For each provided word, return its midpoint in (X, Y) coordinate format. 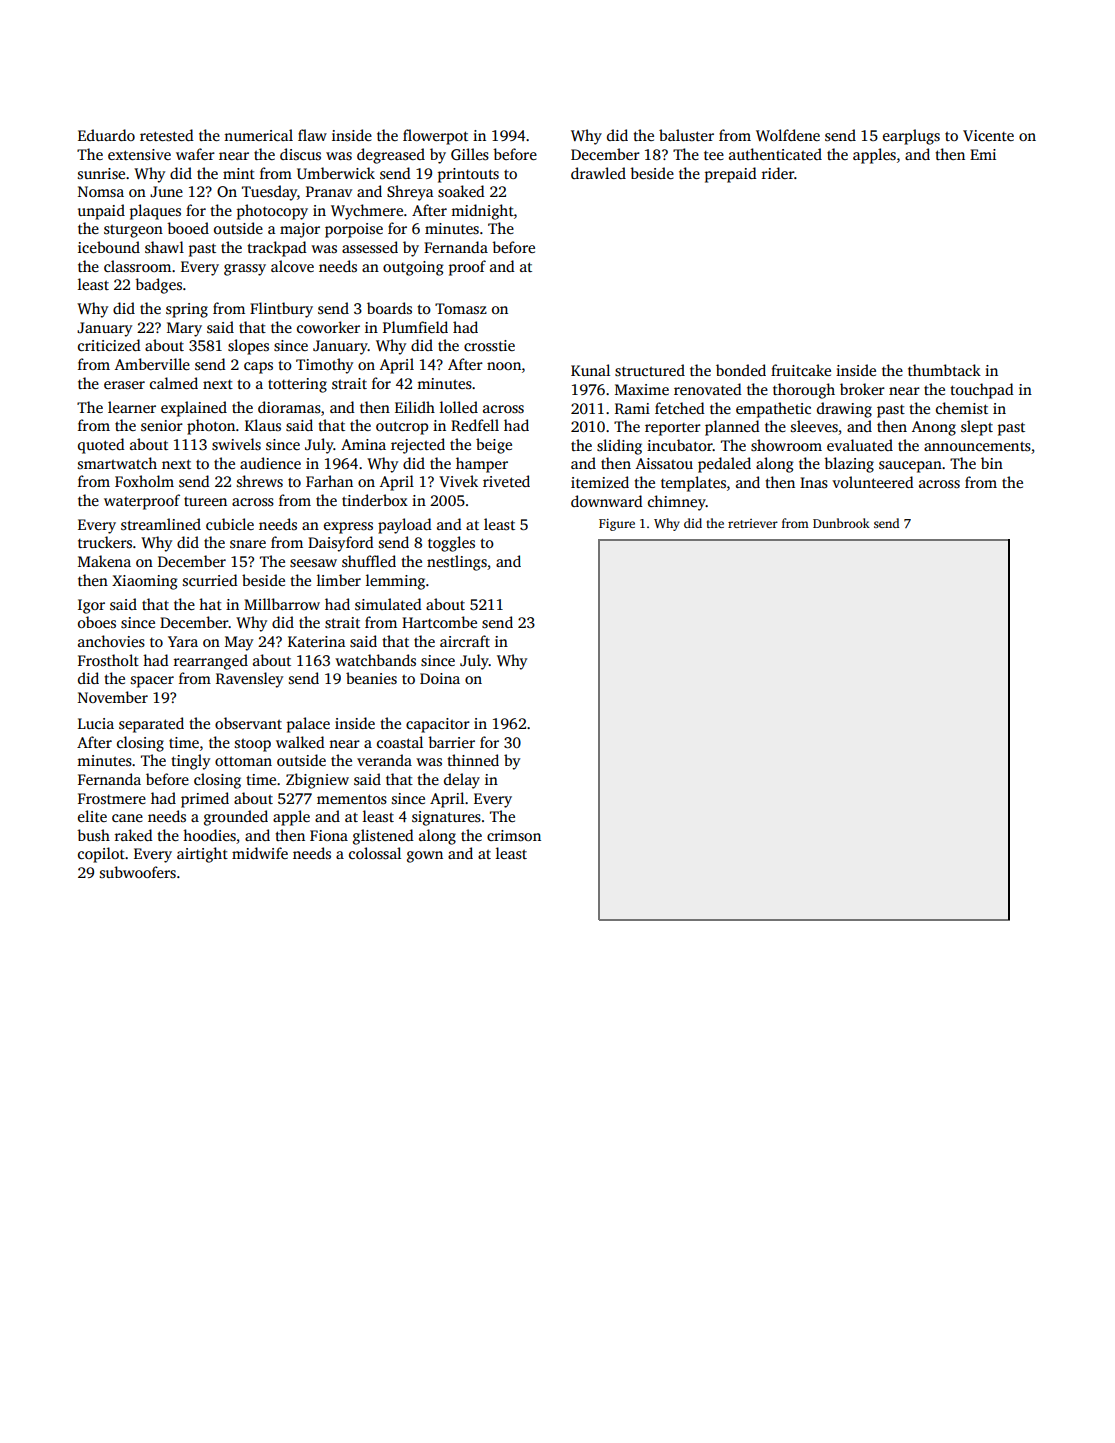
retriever (753, 523)
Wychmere (367, 212)
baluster (686, 135)
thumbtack (944, 370)
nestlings (457, 563)
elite (92, 816)
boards (389, 308)
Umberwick (336, 173)
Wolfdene (788, 135)
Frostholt (108, 660)
